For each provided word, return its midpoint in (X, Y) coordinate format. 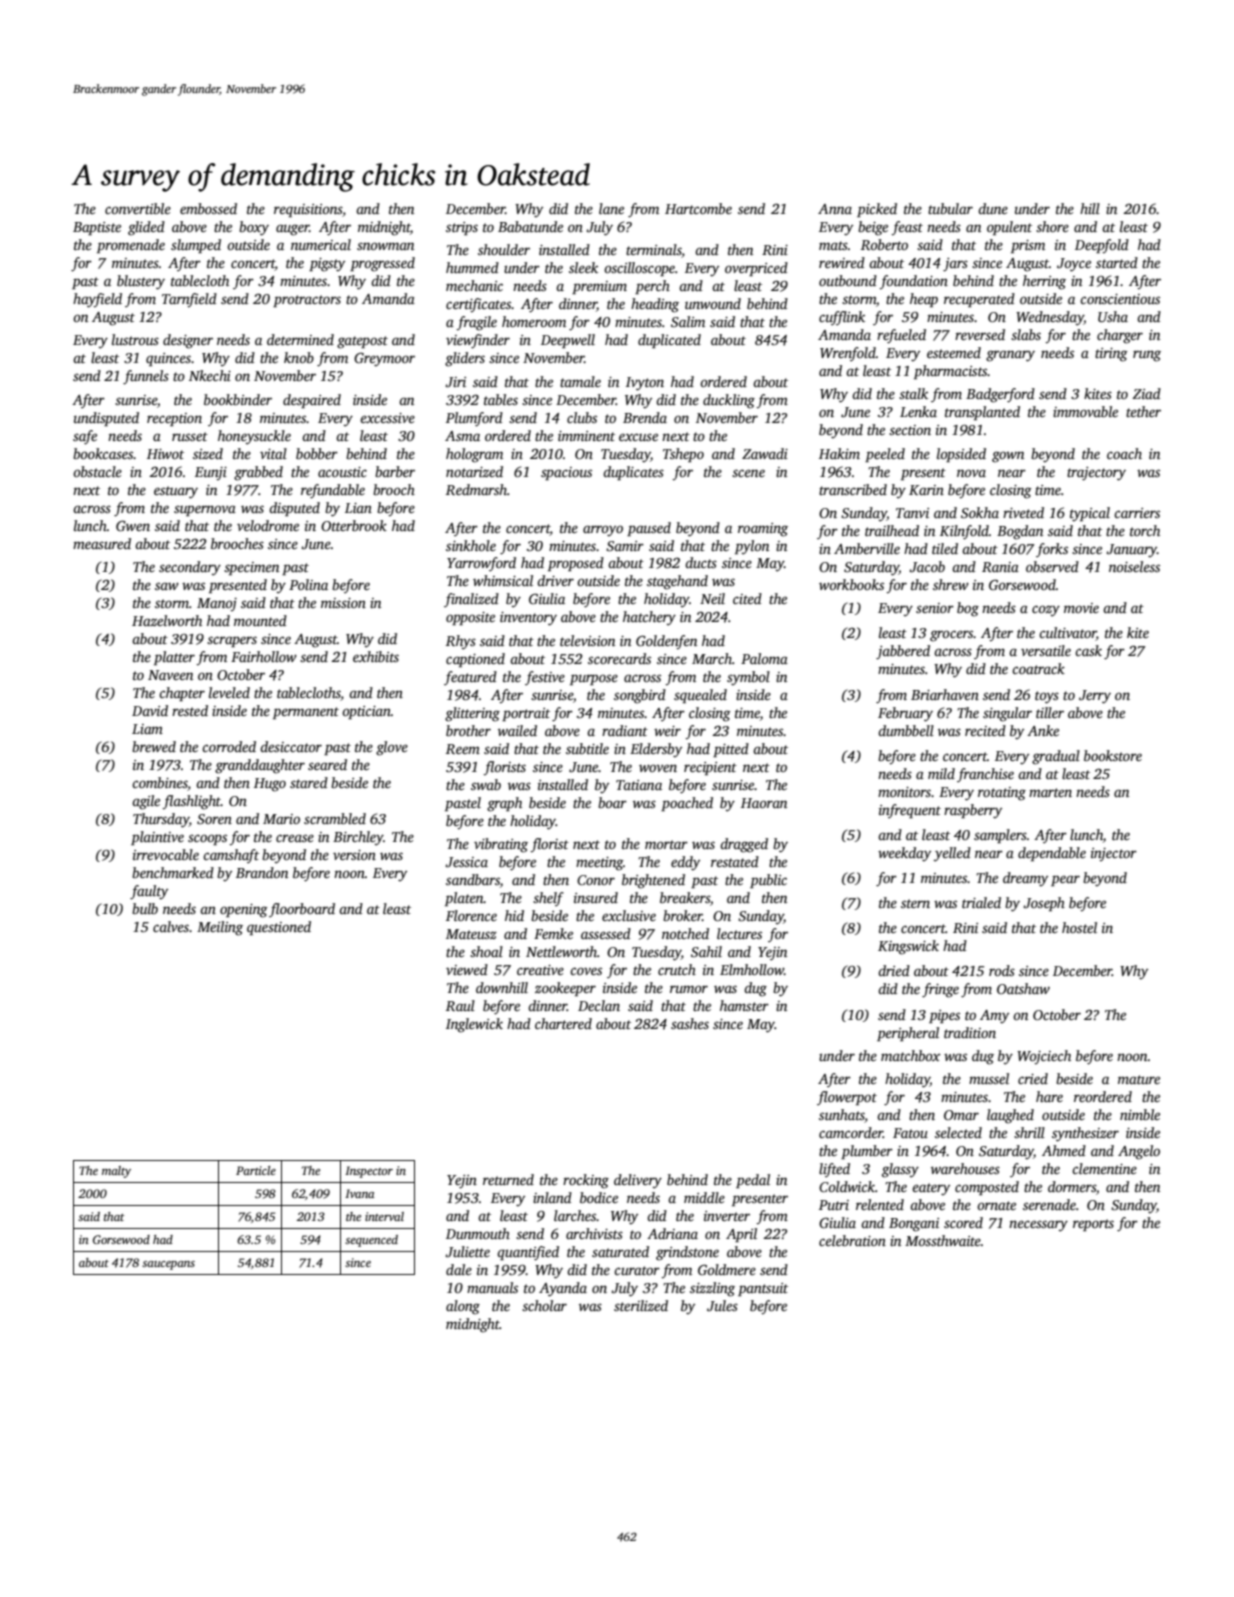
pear (1065, 880)
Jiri (455, 382)
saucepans (168, 1265)
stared (309, 782)
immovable (1085, 411)
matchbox (911, 1055)
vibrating (501, 845)
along (463, 1307)
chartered (563, 1023)
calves (171, 926)
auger (292, 230)
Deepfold (1102, 246)
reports (1093, 1225)
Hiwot (165, 454)
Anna (835, 209)
